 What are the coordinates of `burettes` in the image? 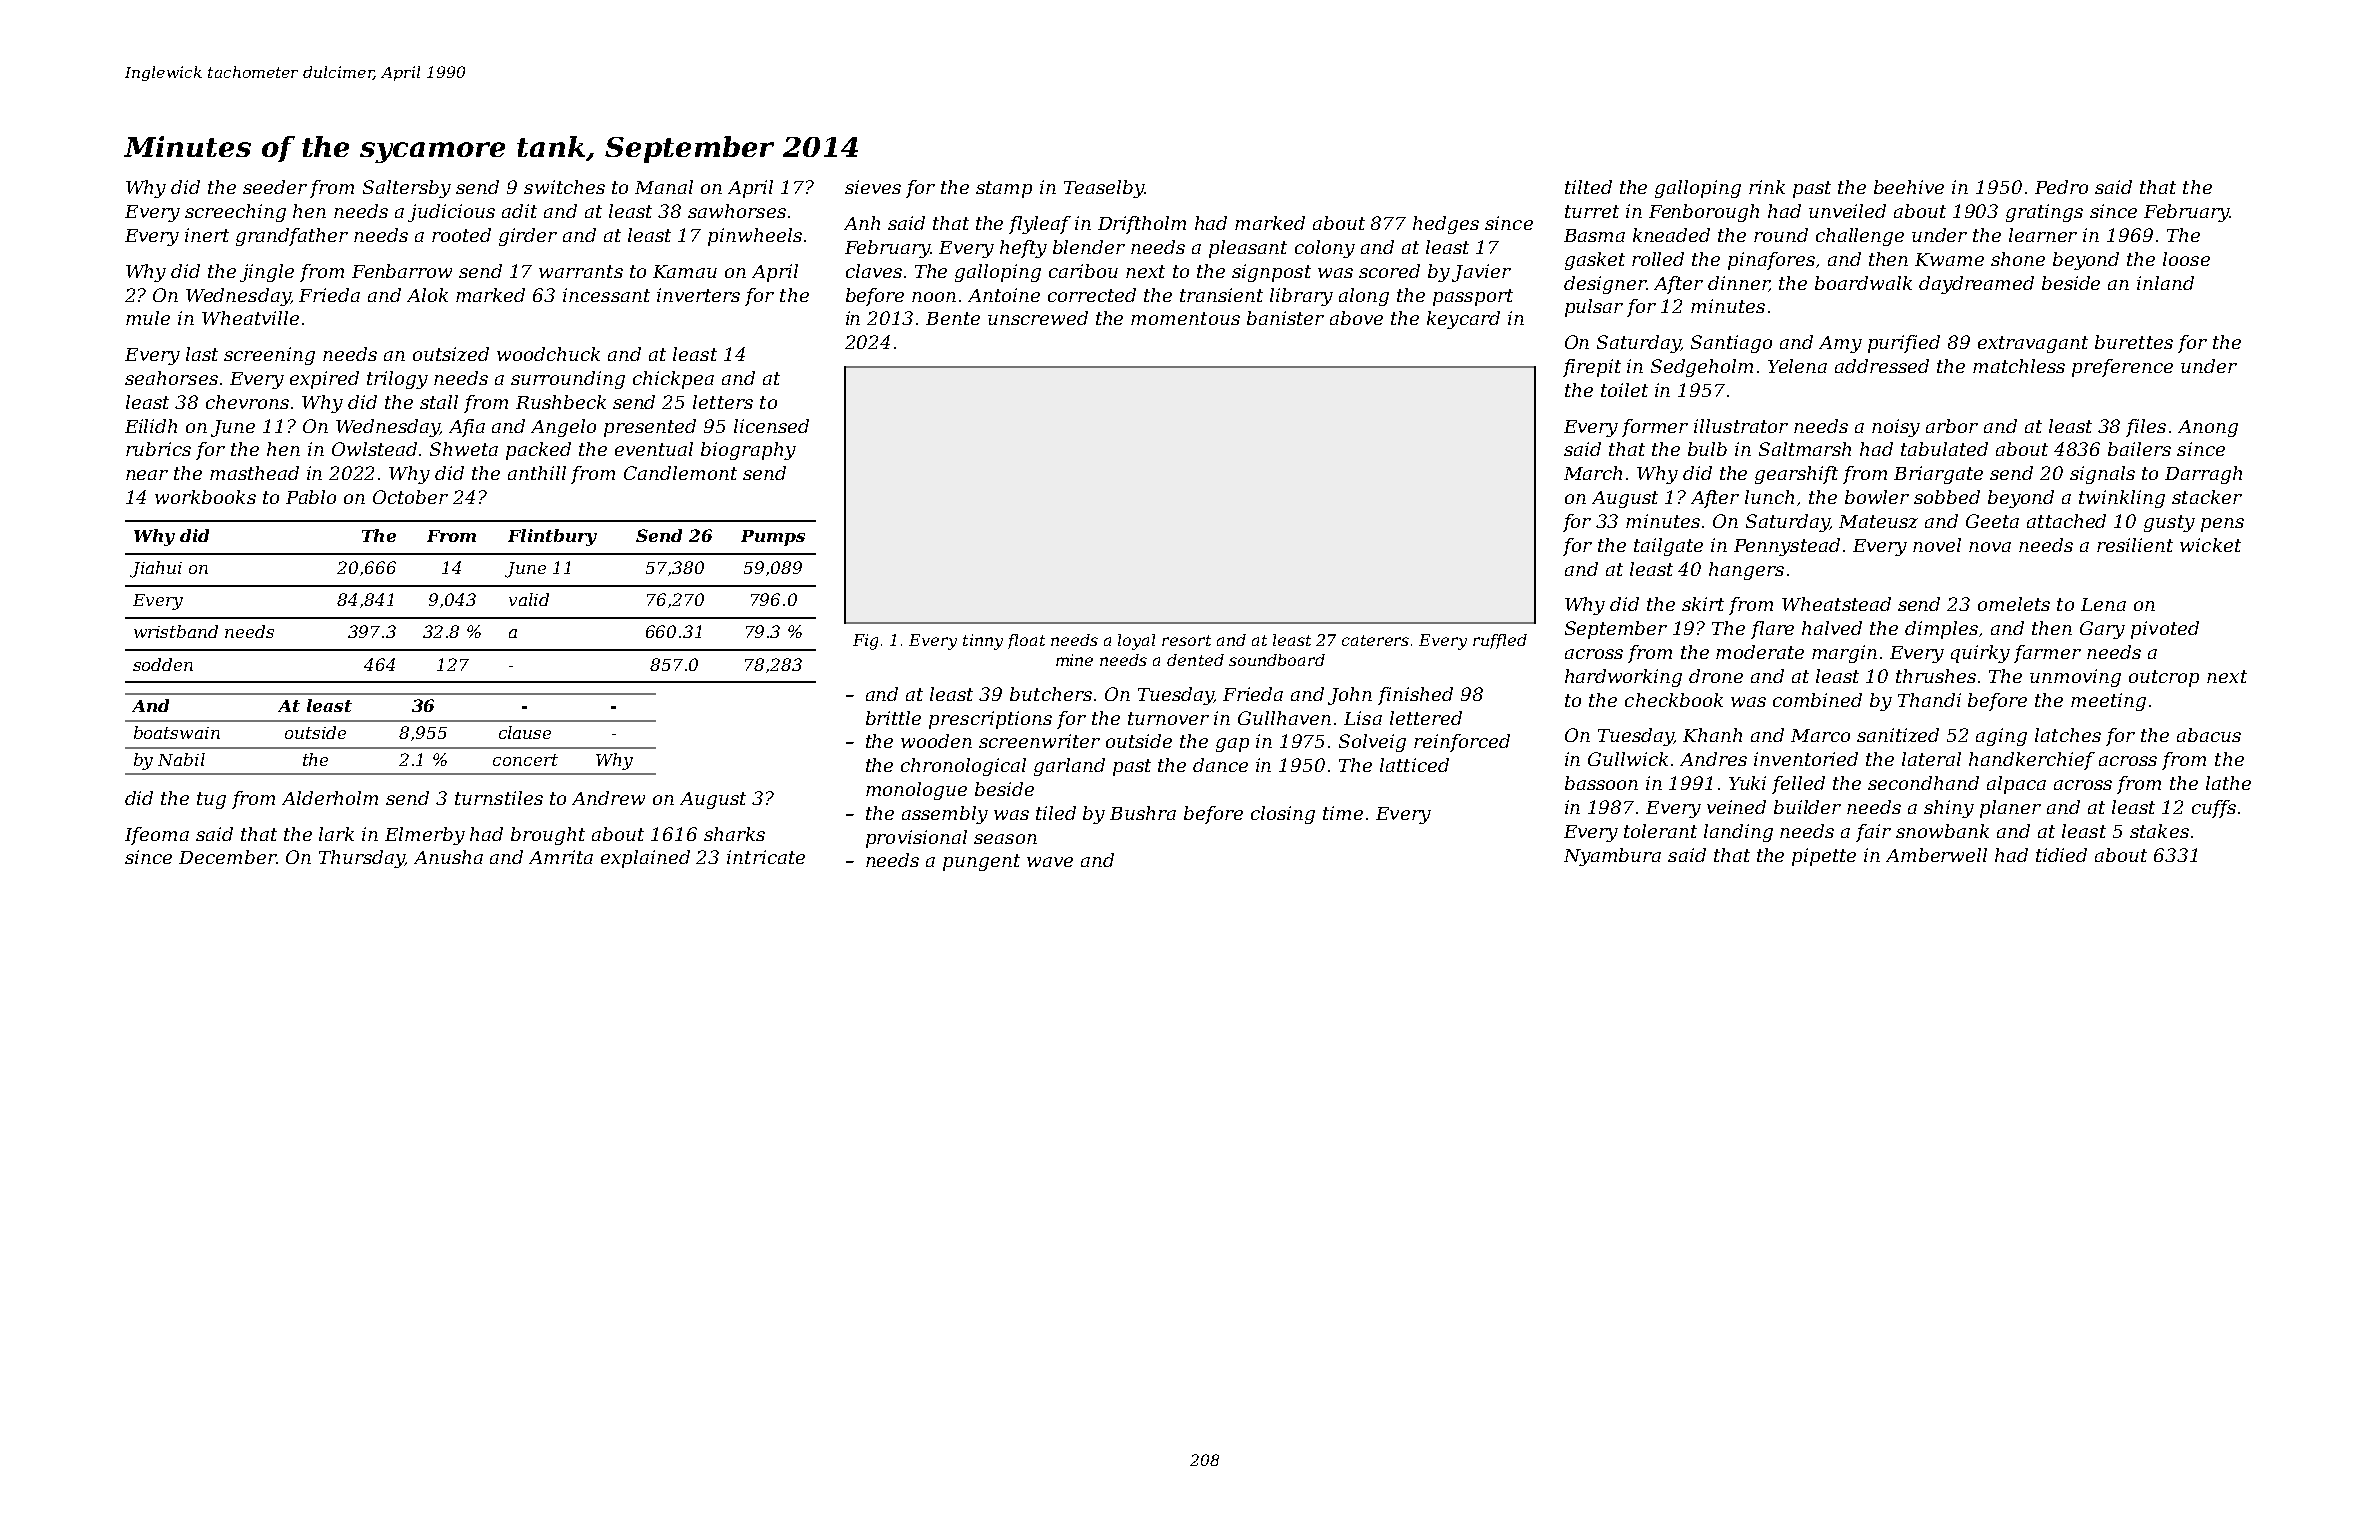 It's located at (2134, 342).
